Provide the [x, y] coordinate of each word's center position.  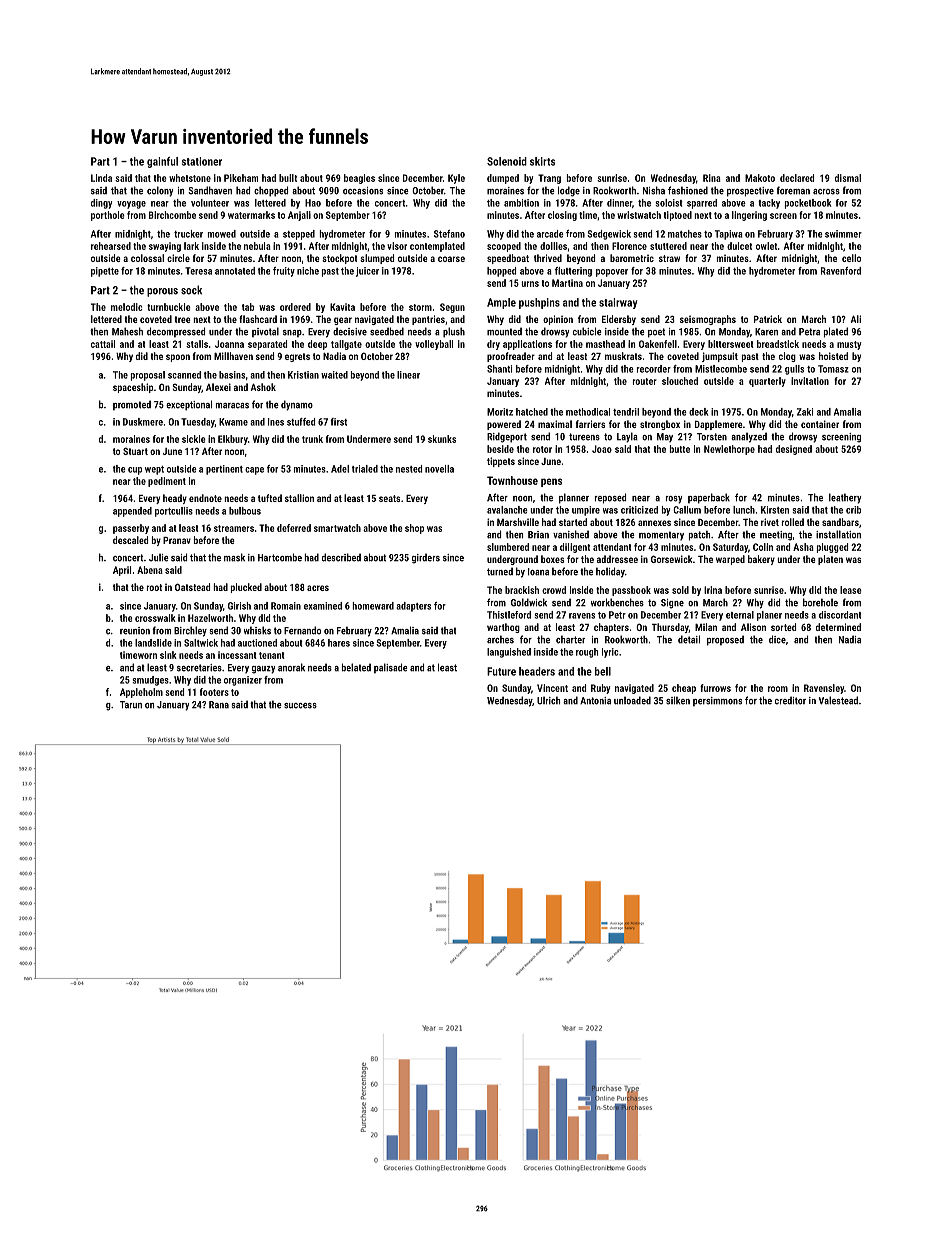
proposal [148, 376]
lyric [610, 653]
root [154, 587]
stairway [618, 303]
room [778, 689]
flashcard [258, 319]
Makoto [760, 178]
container [820, 424]
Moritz [500, 412]
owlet [766, 246]
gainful [162, 162]
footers [214, 692]
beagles [359, 179]
